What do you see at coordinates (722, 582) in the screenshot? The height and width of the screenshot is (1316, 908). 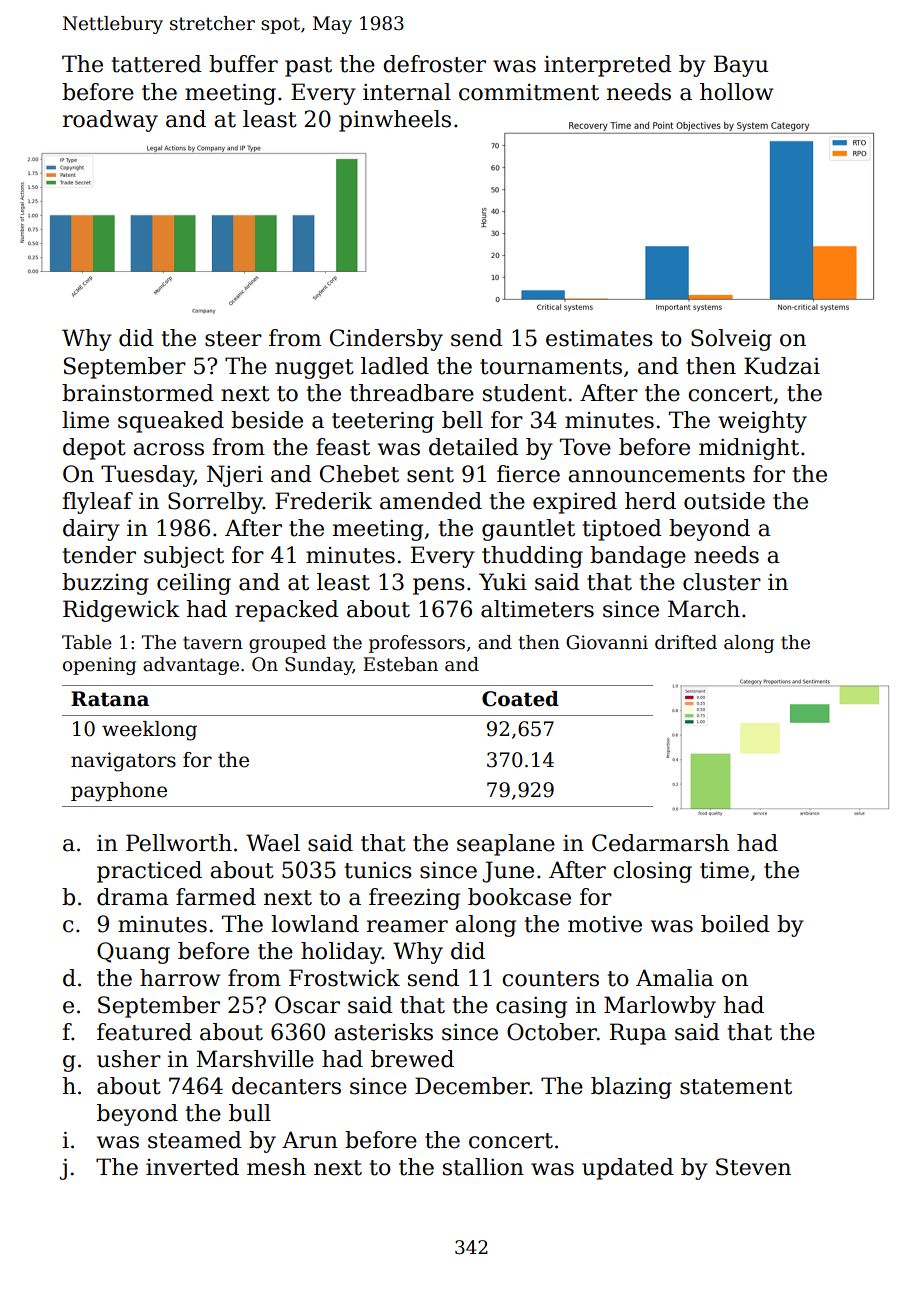 I see `cluster` at bounding box center [722, 582].
